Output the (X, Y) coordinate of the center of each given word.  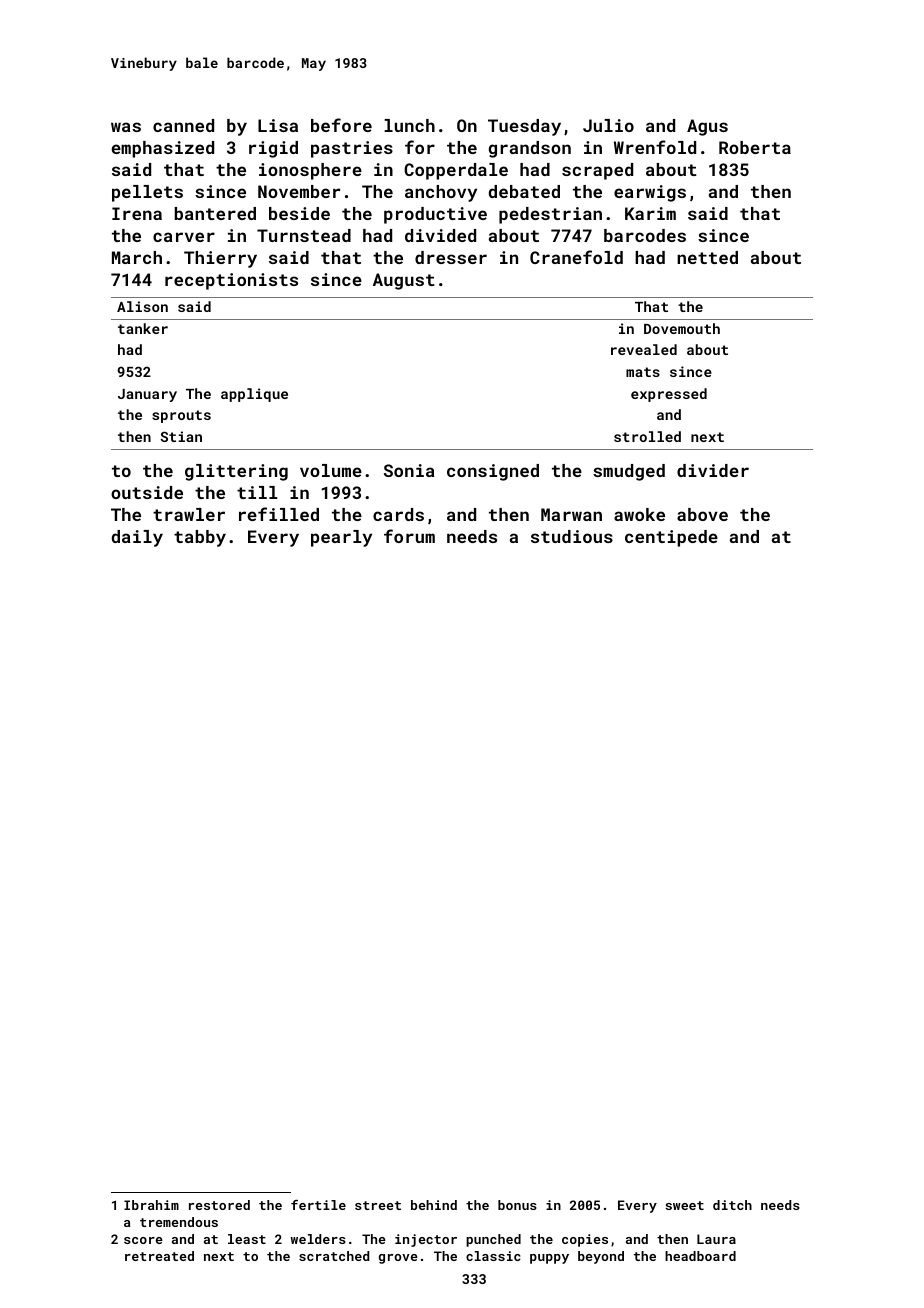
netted (707, 257)
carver (184, 237)
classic (493, 1256)
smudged (629, 472)
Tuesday (524, 127)
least (247, 1239)
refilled (279, 514)
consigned (493, 472)
